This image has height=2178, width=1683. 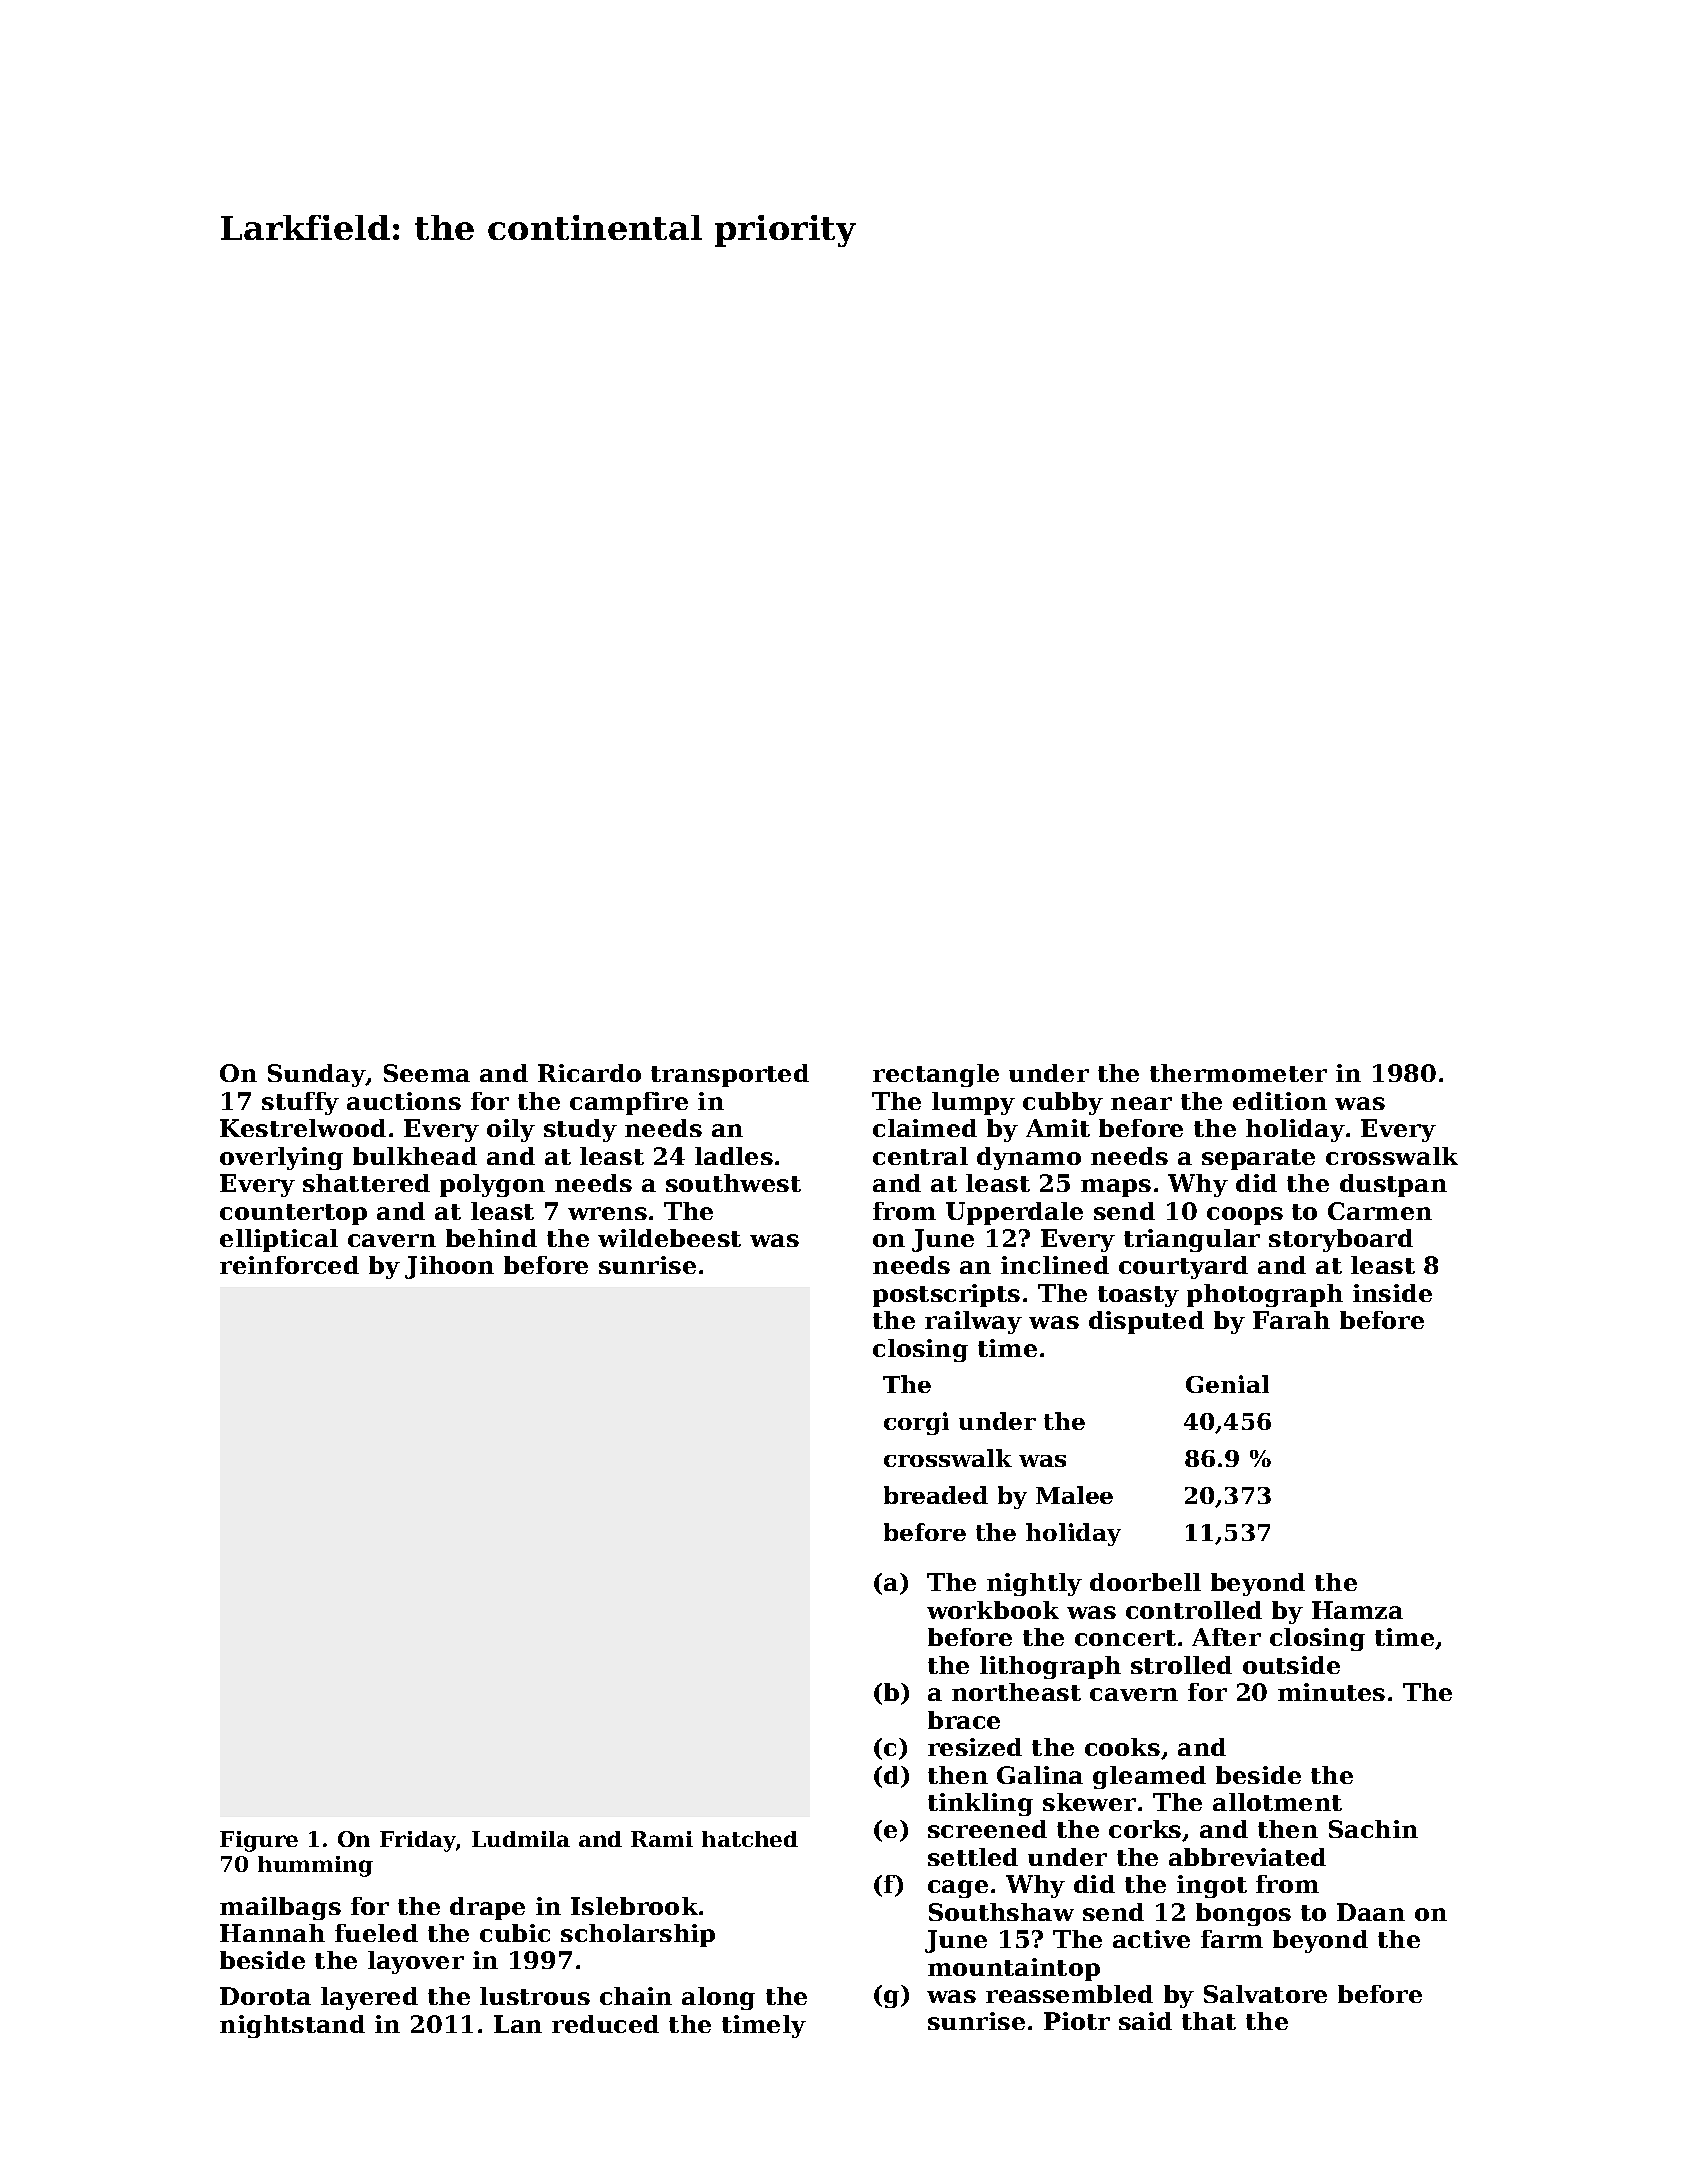 What do you see at coordinates (993, 1610) in the image?
I see `workbook` at bounding box center [993, 1610].
